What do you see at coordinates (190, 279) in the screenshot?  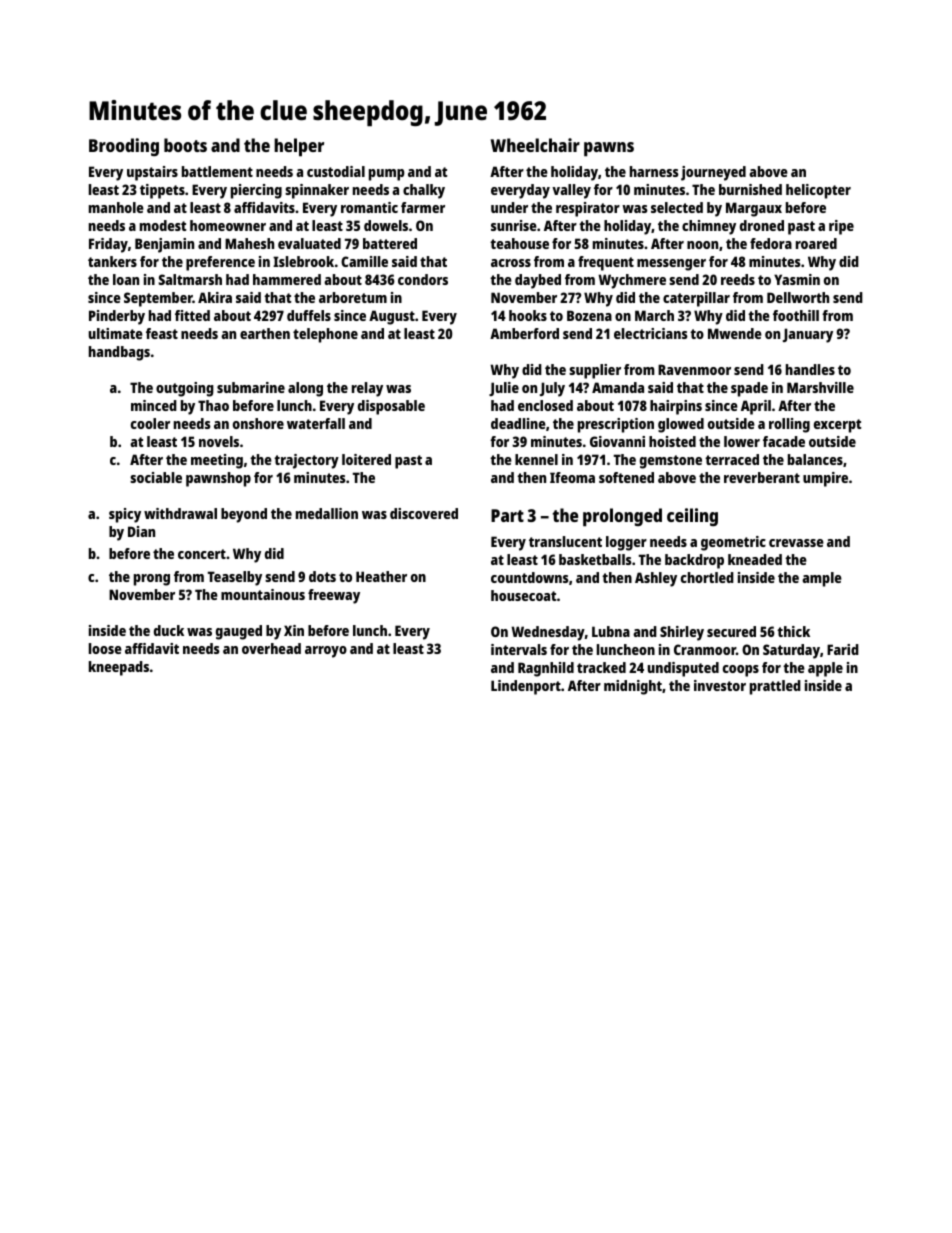 I see `Saltmarsh` at bounding box center [190, 279].
